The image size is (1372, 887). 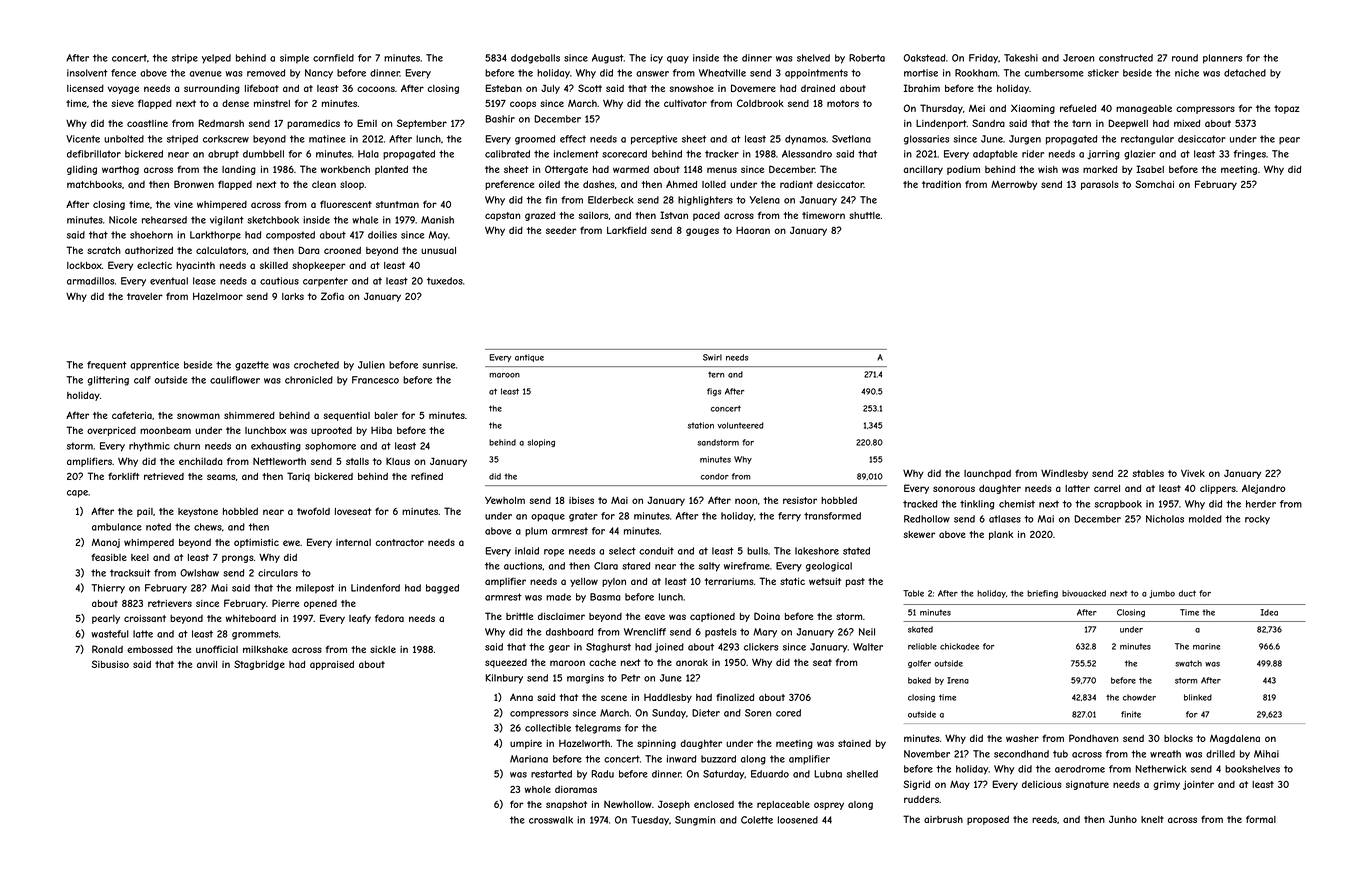 I want to click on Roberta, so click(x=867, y=58).
